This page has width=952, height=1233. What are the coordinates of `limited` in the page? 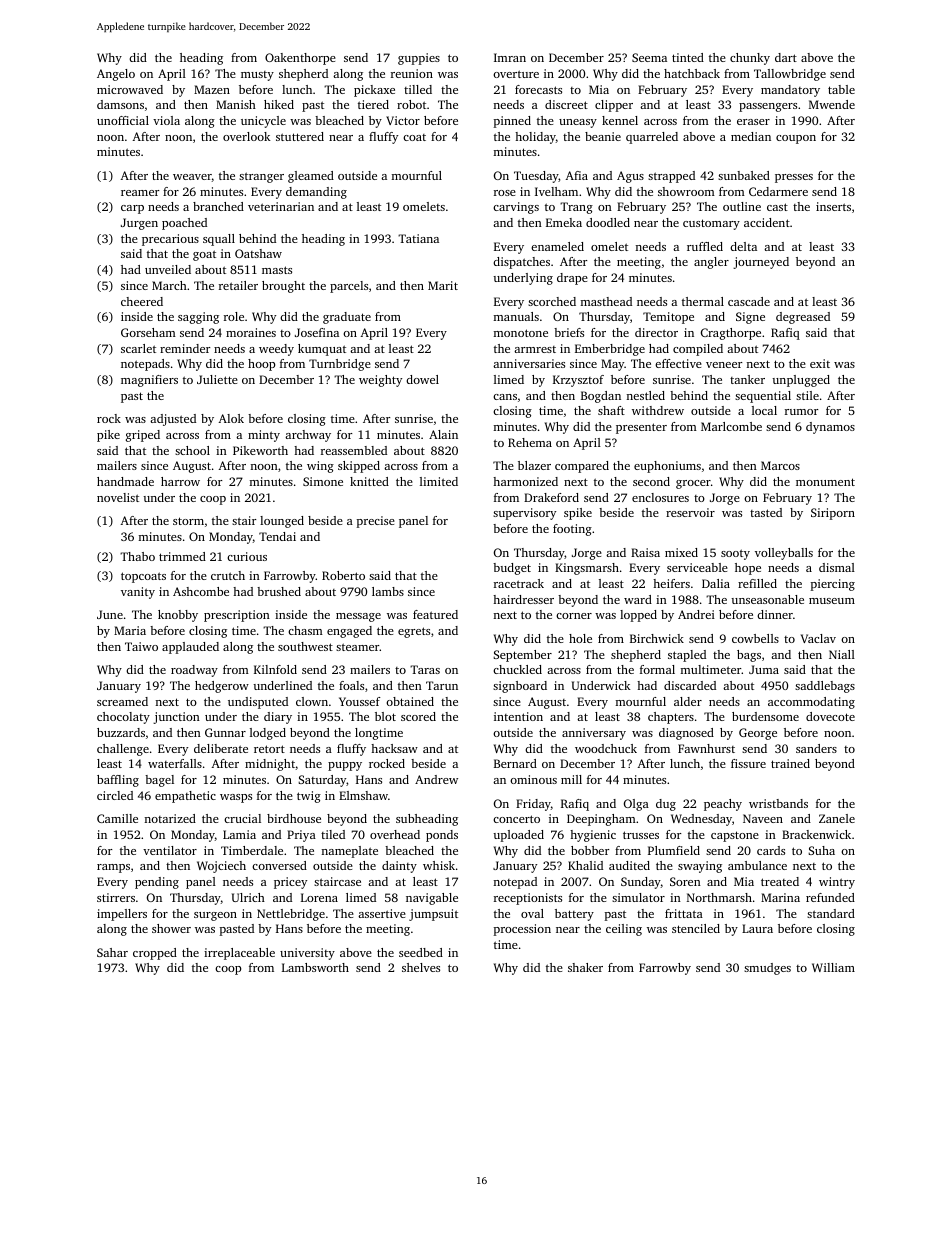 It's located at (439, 481).
